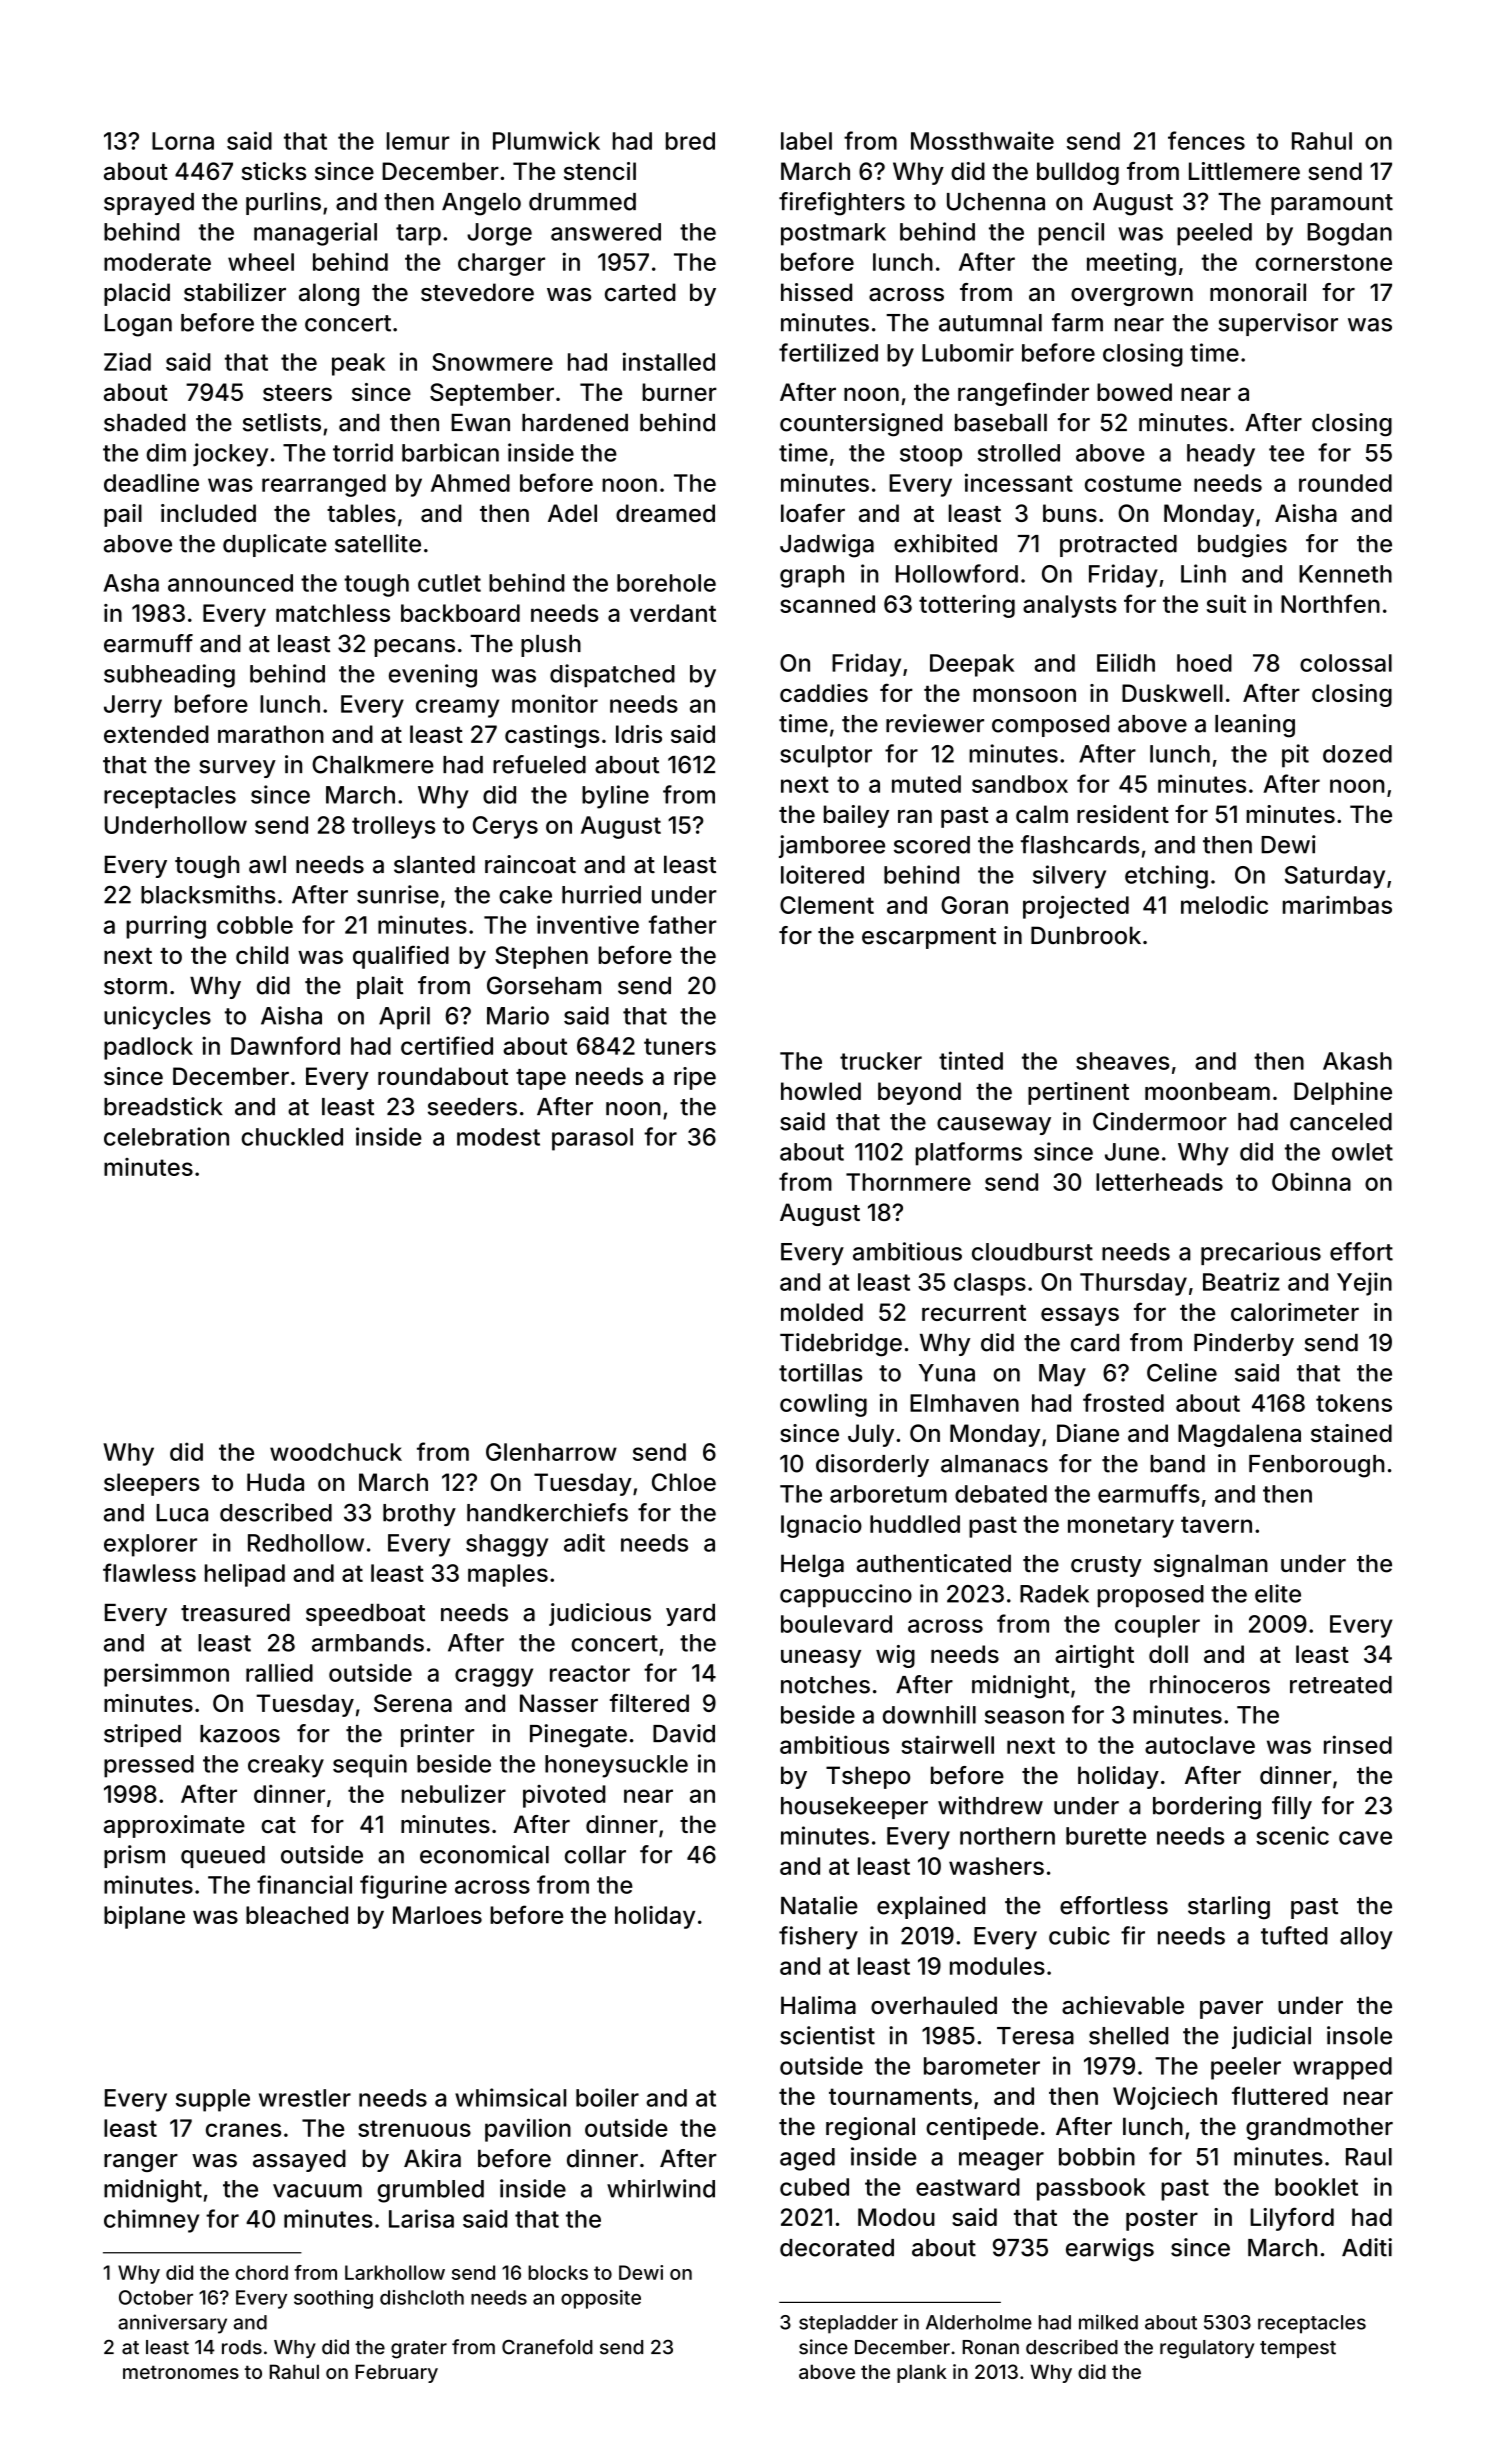 The height and width of the document is (2464, 1496). I want to click on filtered, so click(649, 1703).
